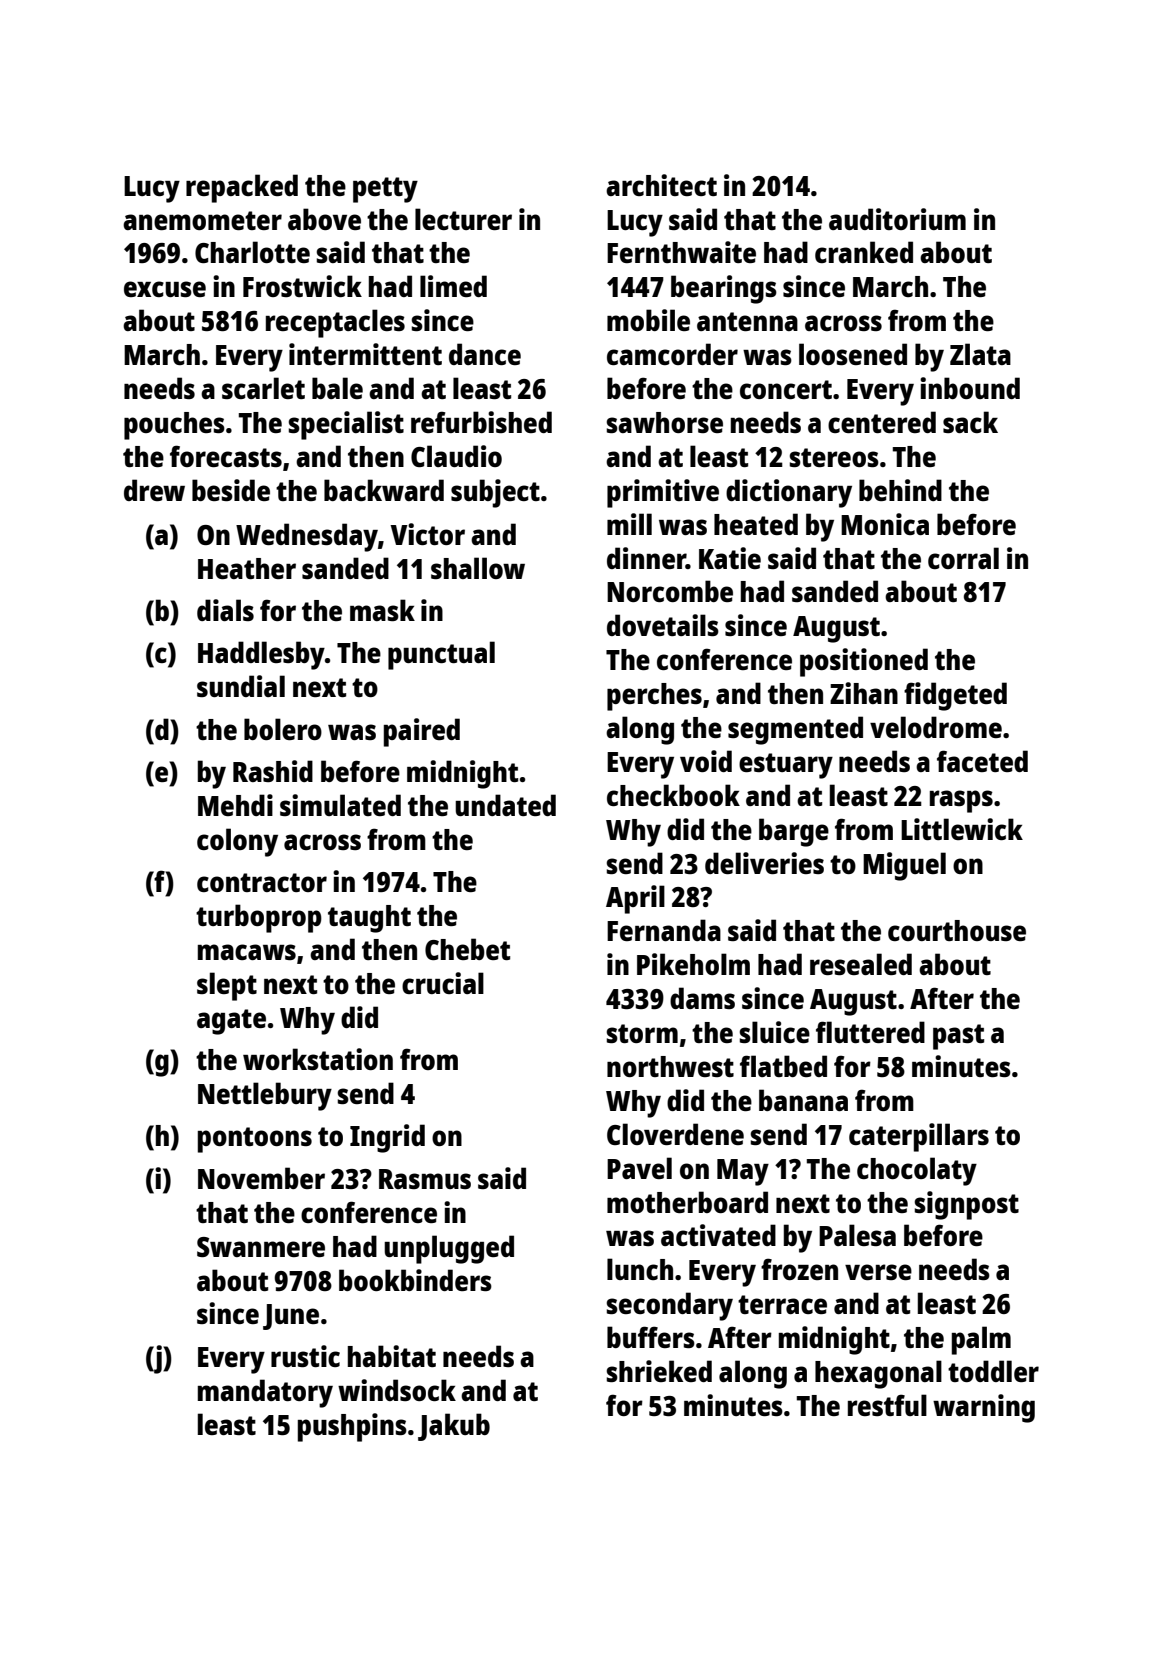  I want to click on workstation, so click(318, 1059).
